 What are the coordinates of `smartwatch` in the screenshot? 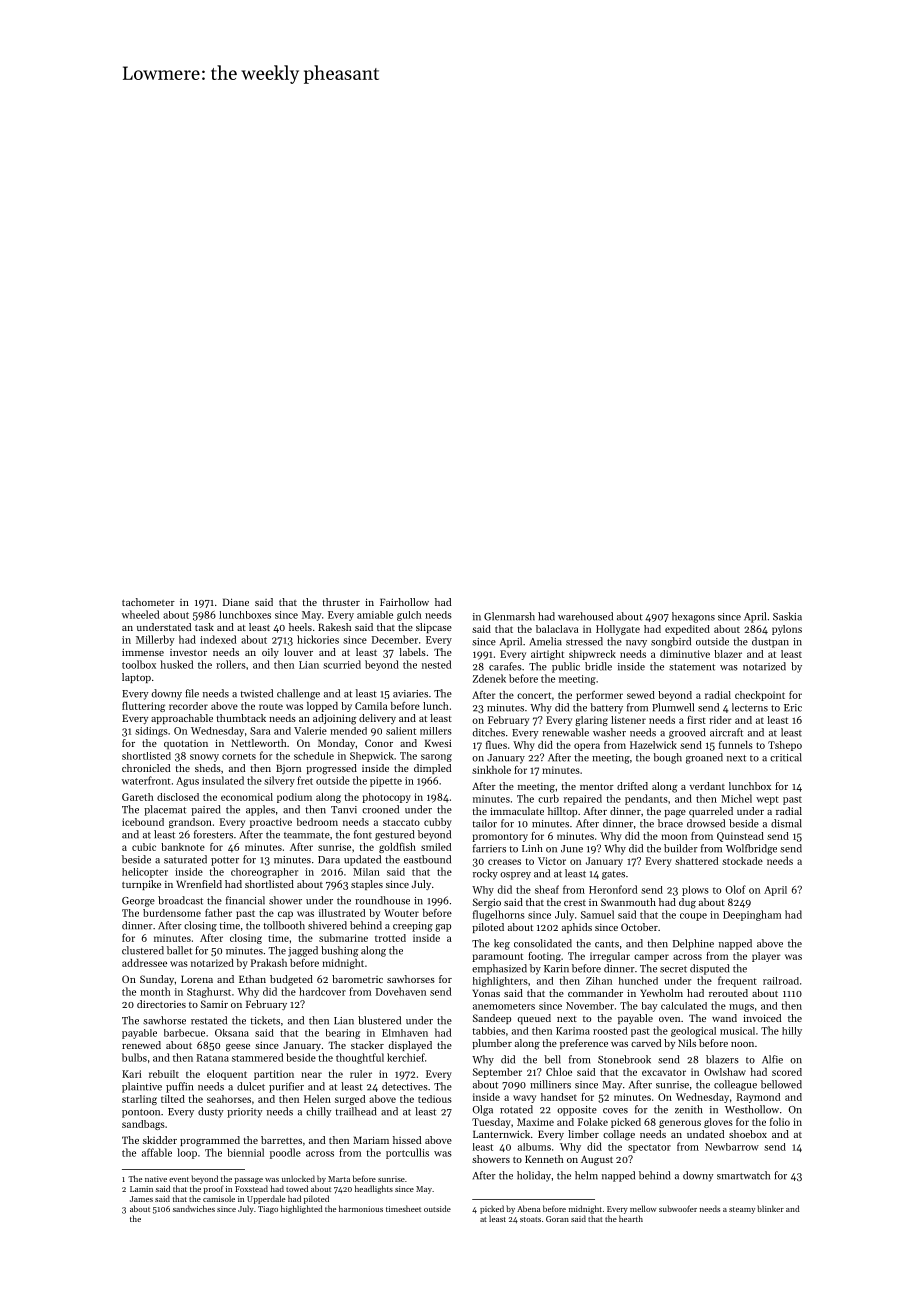 It's located at (743, 1175).
